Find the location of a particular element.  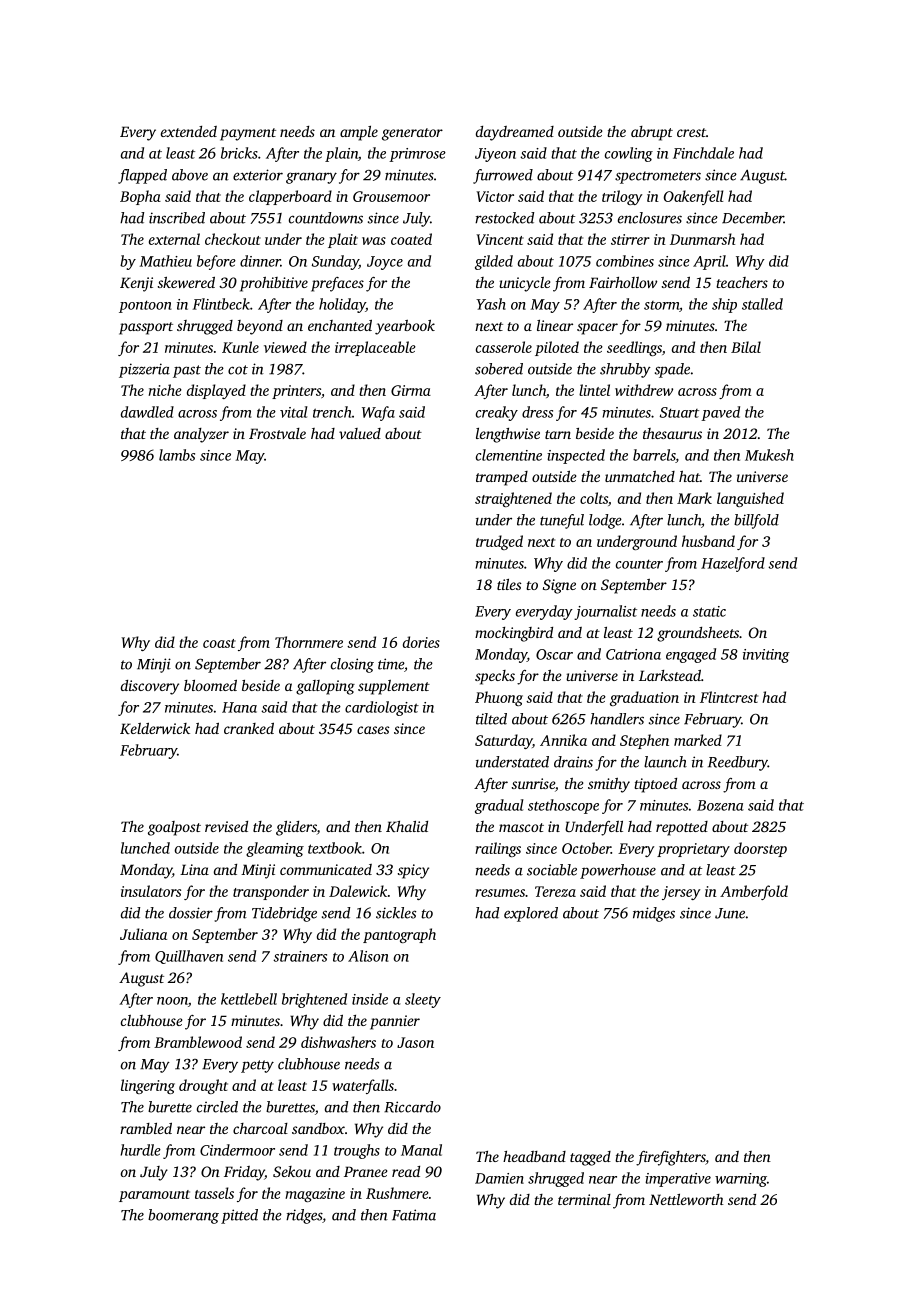

charcoal is located at coordinates (260, 1128).
